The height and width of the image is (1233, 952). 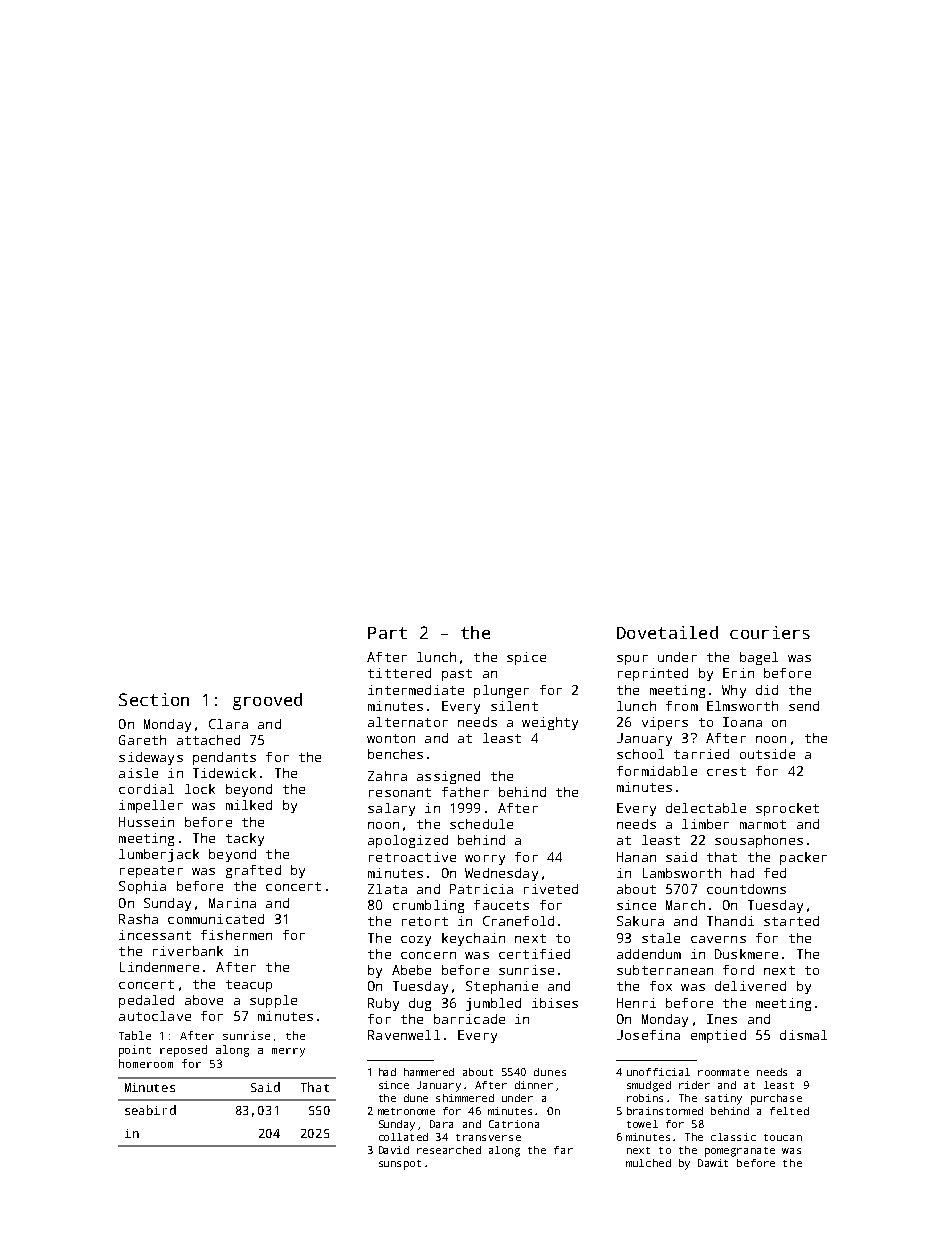 I want to click on seabird, so click(x=150, y=1110).
